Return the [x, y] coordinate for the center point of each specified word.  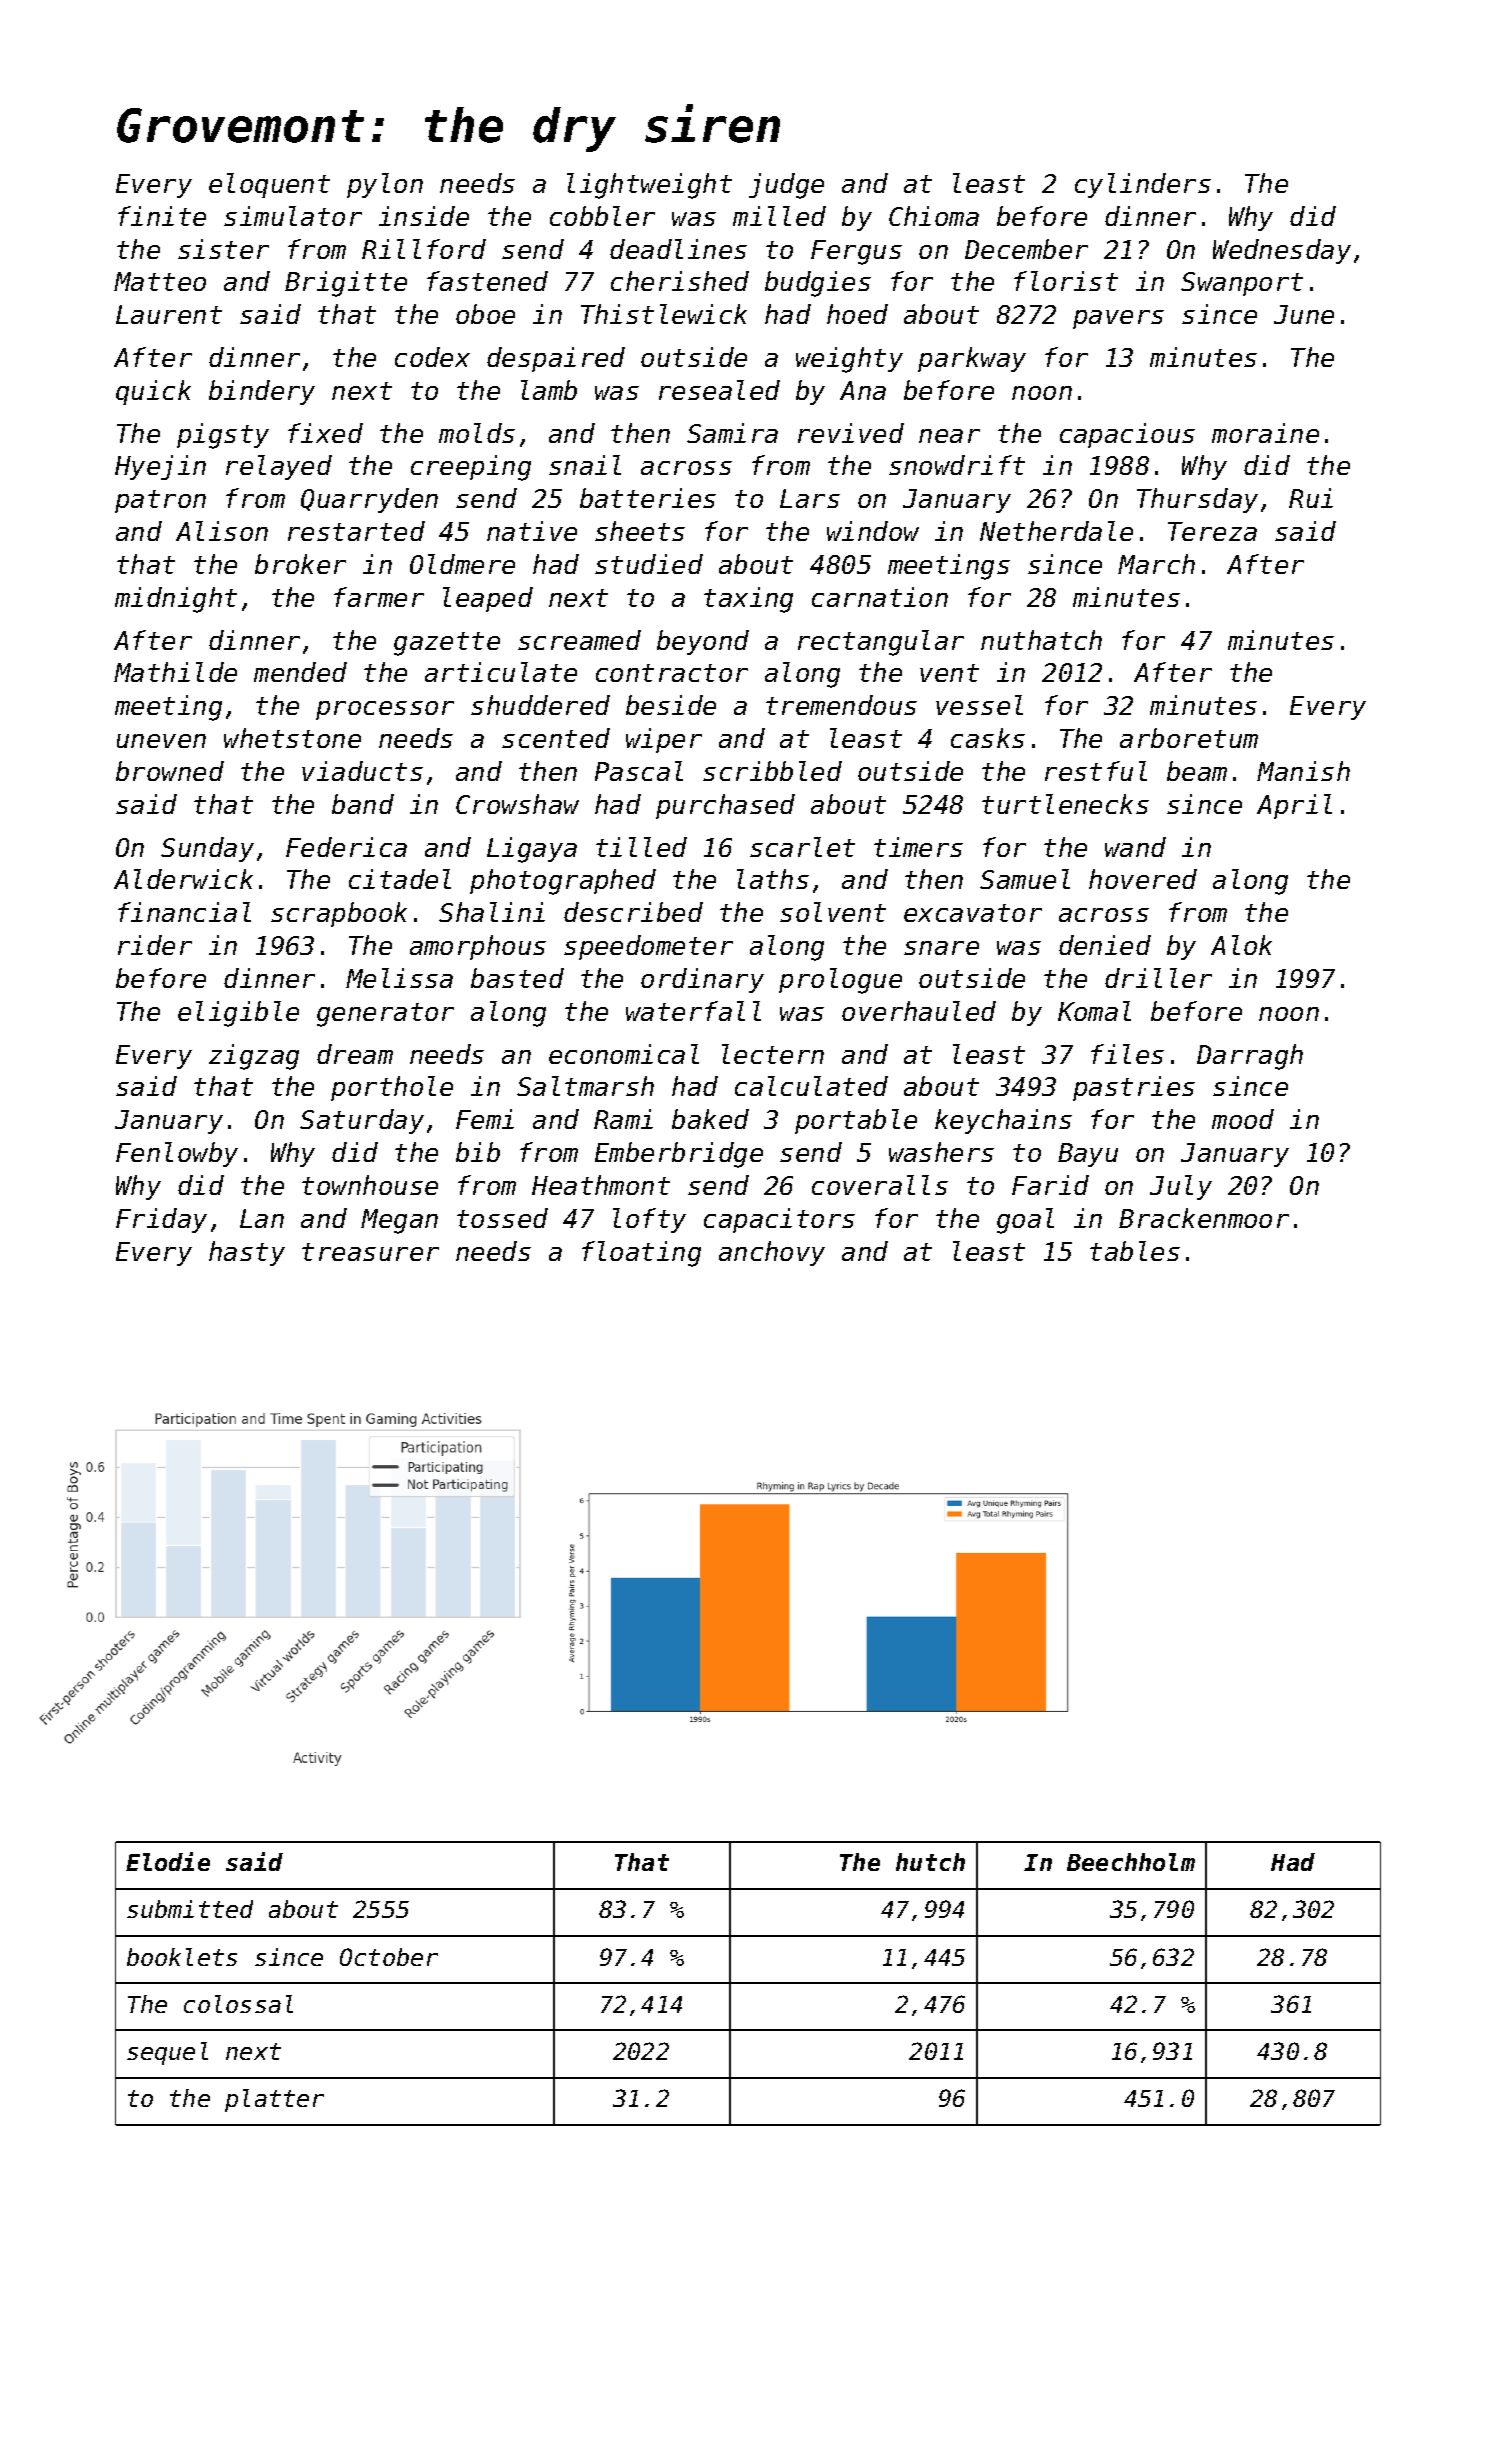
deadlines [678, 249]
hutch [930, 1862]
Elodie [168, 1861]
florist [1066, 281]
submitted [190, 1909]
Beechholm [1131, 1862]
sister [223, 249]
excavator [973, 913]
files [1127, 1054]
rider [155, 945]
